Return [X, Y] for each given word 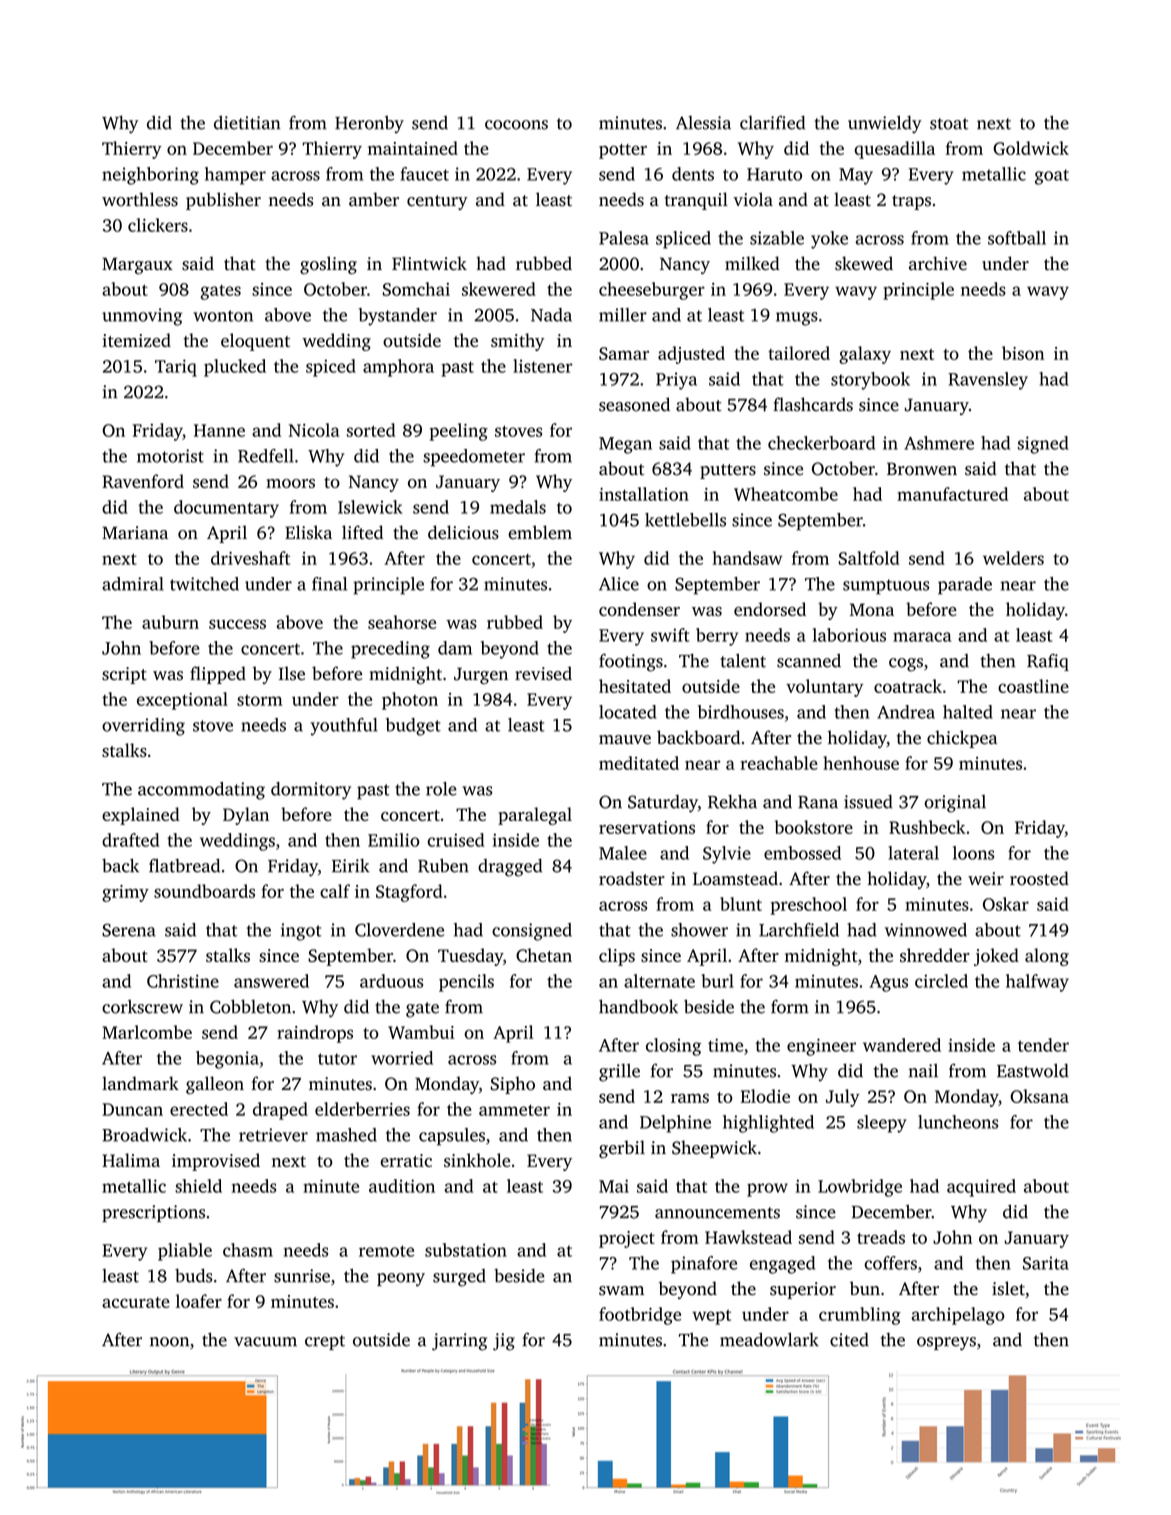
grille [619, 1073]
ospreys [946, 1344]
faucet [425, 174]
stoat [949, 124]
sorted [371, 430]
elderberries [362, 1109]
